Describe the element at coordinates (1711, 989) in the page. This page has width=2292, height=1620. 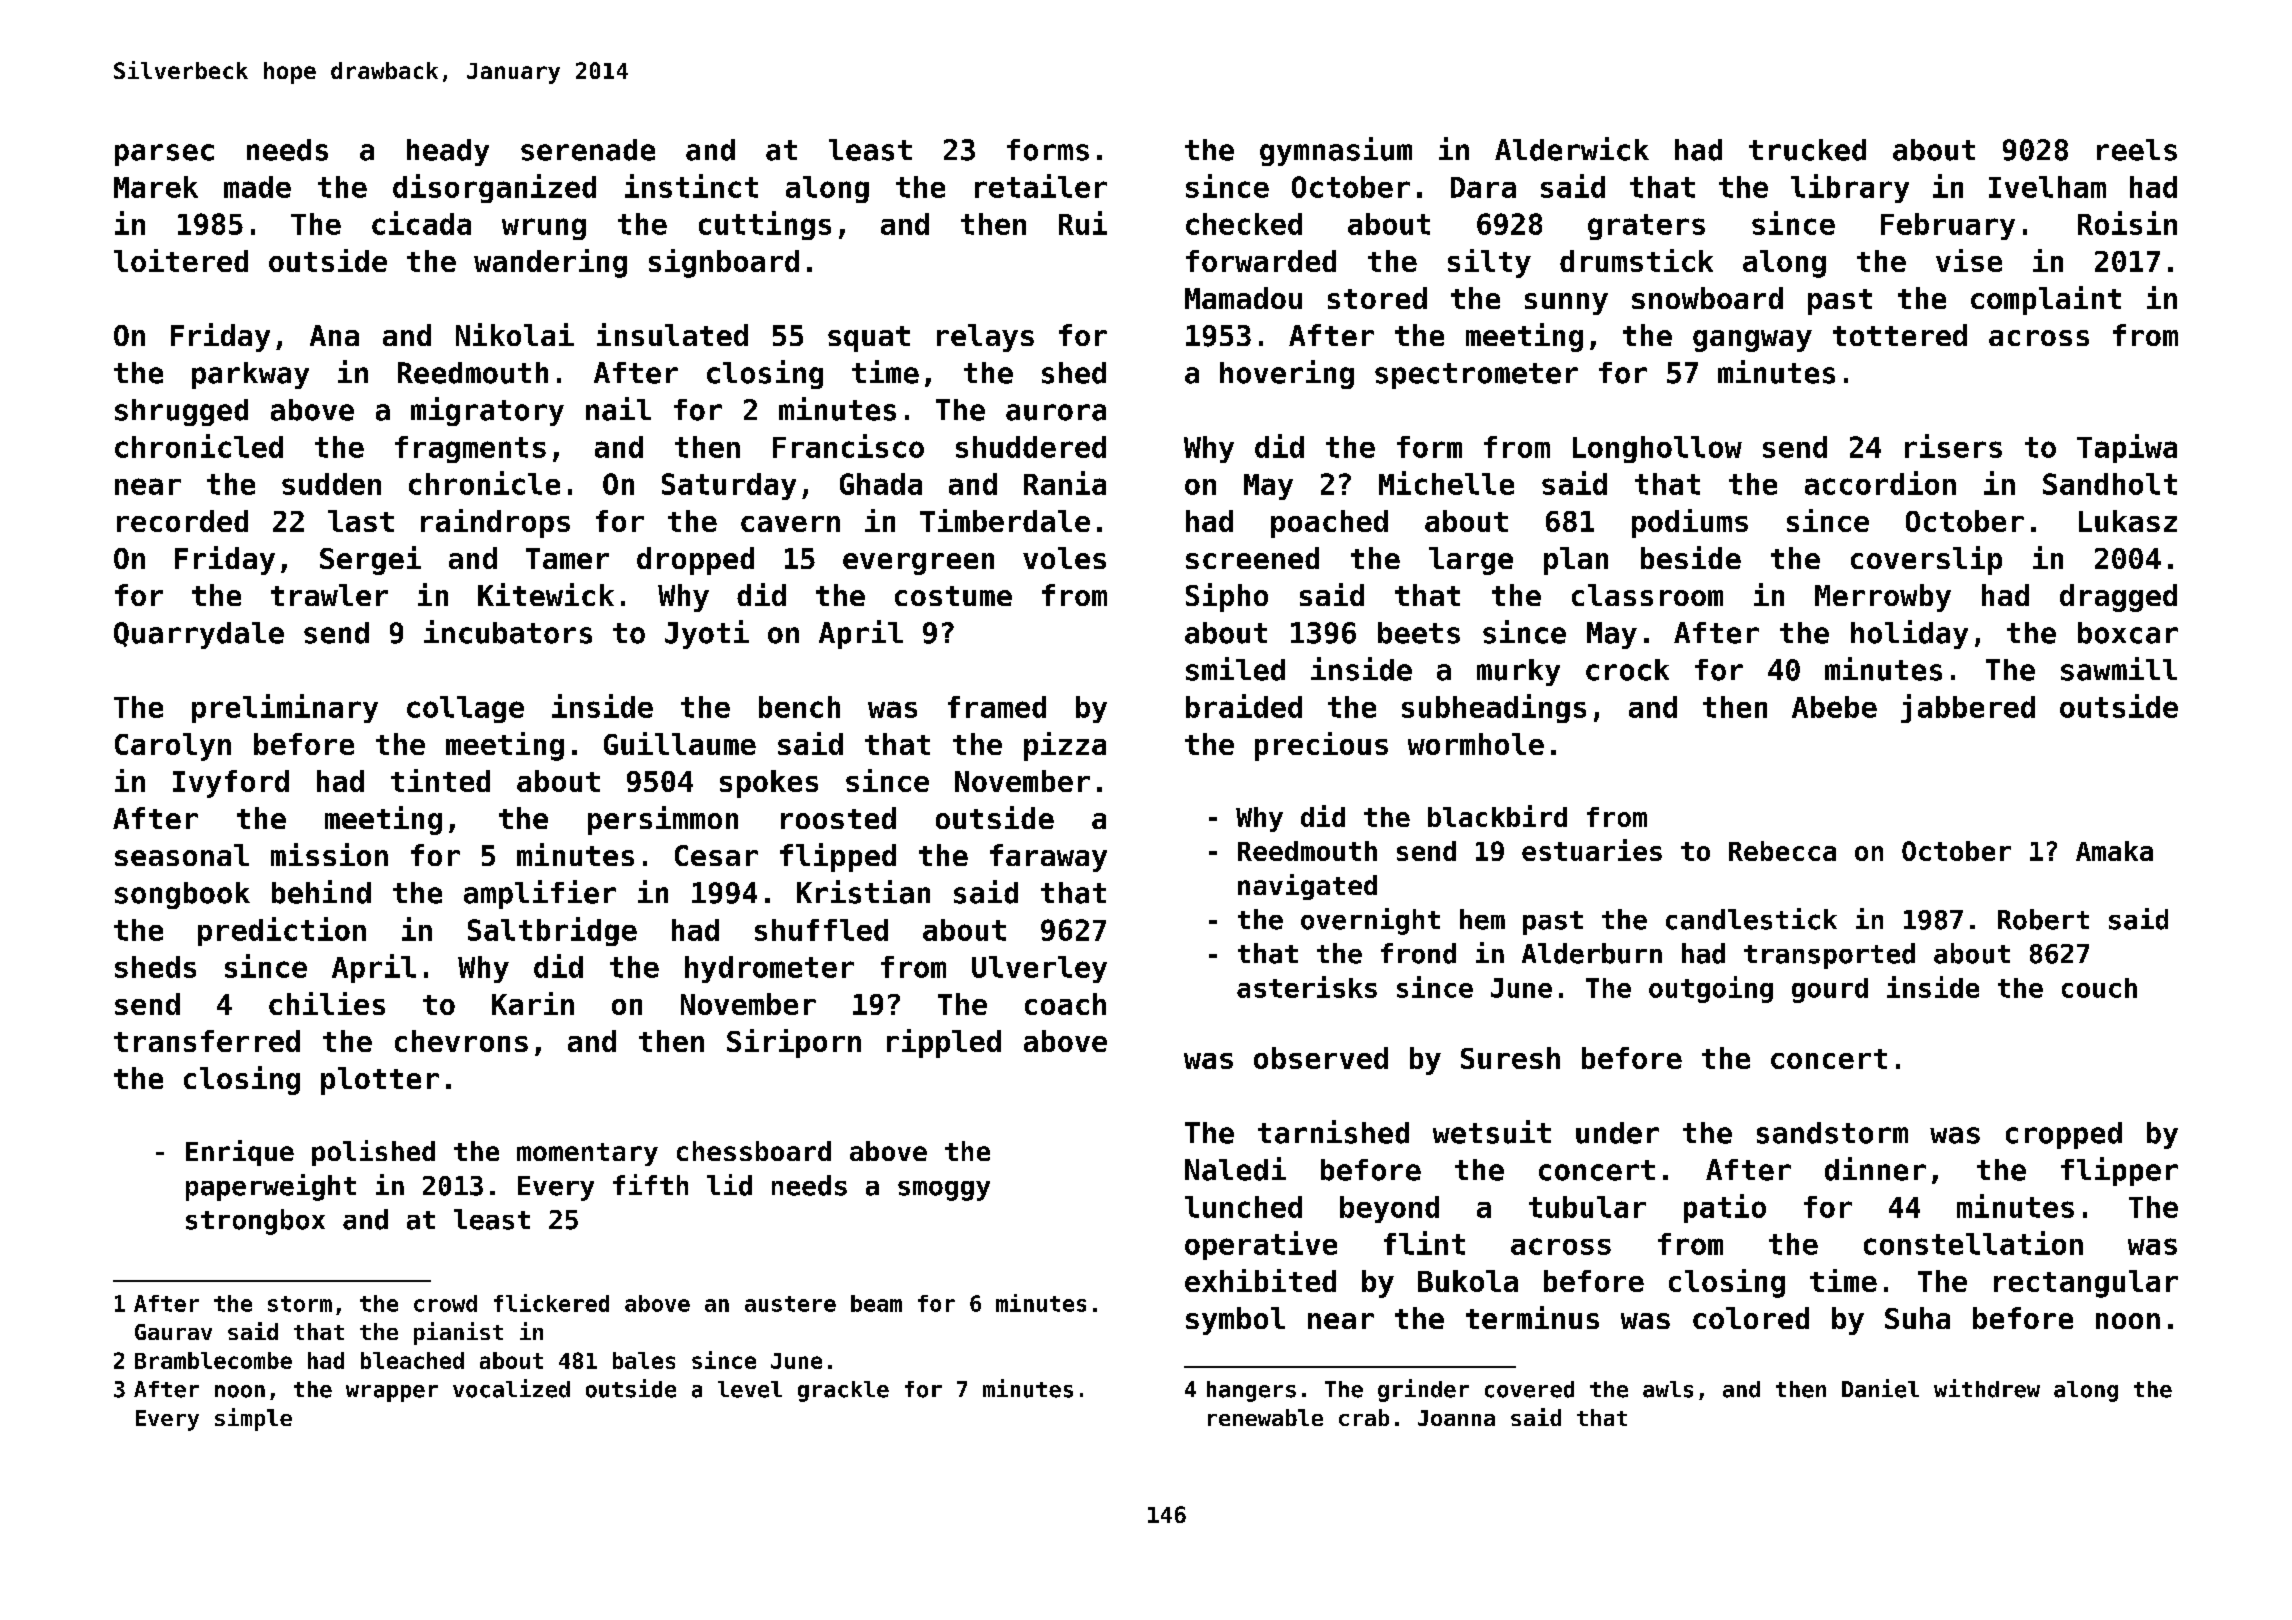
I see `outgoing` at that location.
